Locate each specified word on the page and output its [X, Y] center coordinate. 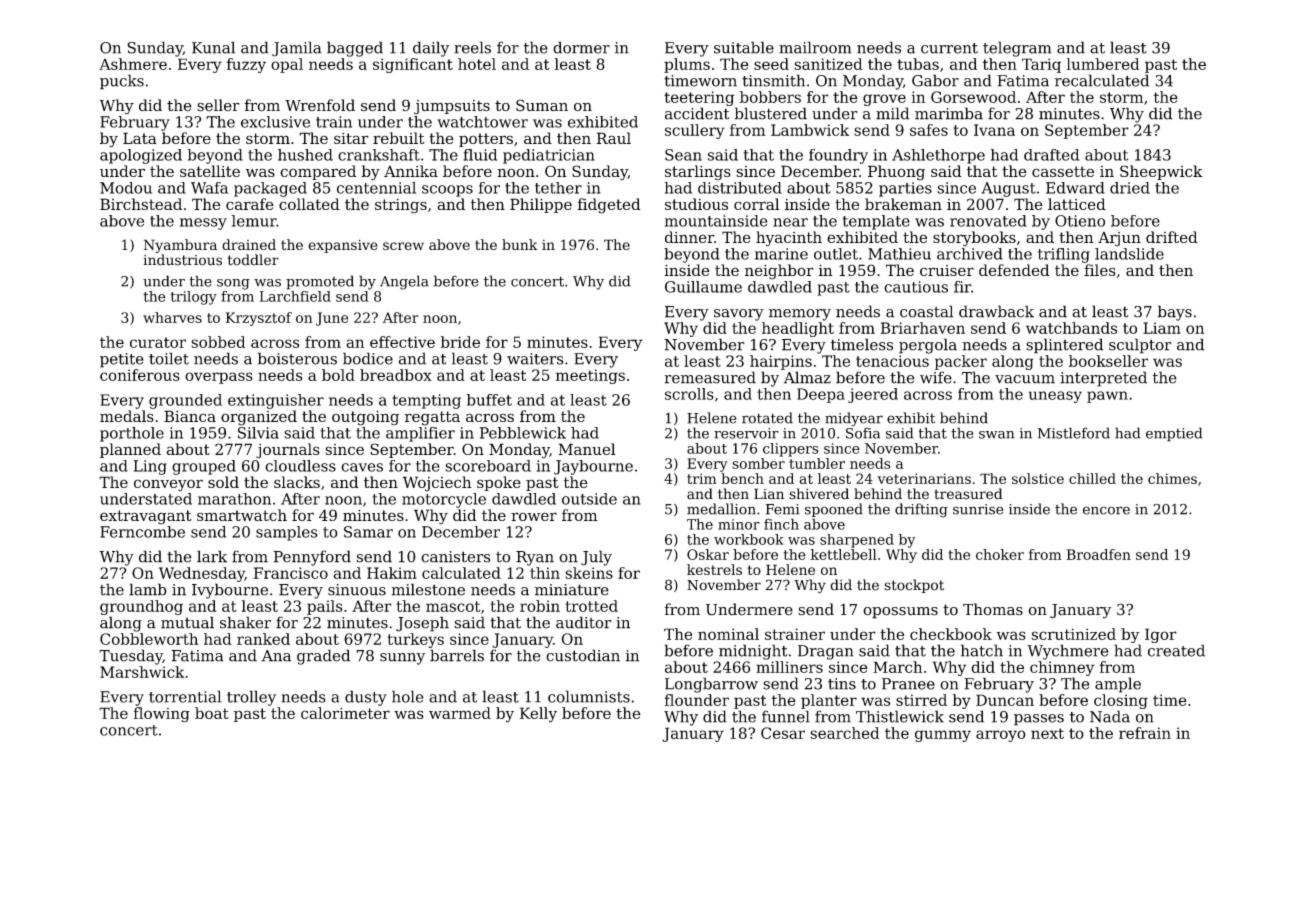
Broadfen [1099, 554]
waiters [535, 359]
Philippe [541, 205]
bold [338, 375]
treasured [968, 494]
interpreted [1103, 379]
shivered [819, 494]
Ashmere [133, 64]
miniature [572, 590]
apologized [141, 156]
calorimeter [345, 713]
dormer [581, 47]
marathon [234, 499]
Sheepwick [1161, 172]
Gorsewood [973, 97]
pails [325, 607]
